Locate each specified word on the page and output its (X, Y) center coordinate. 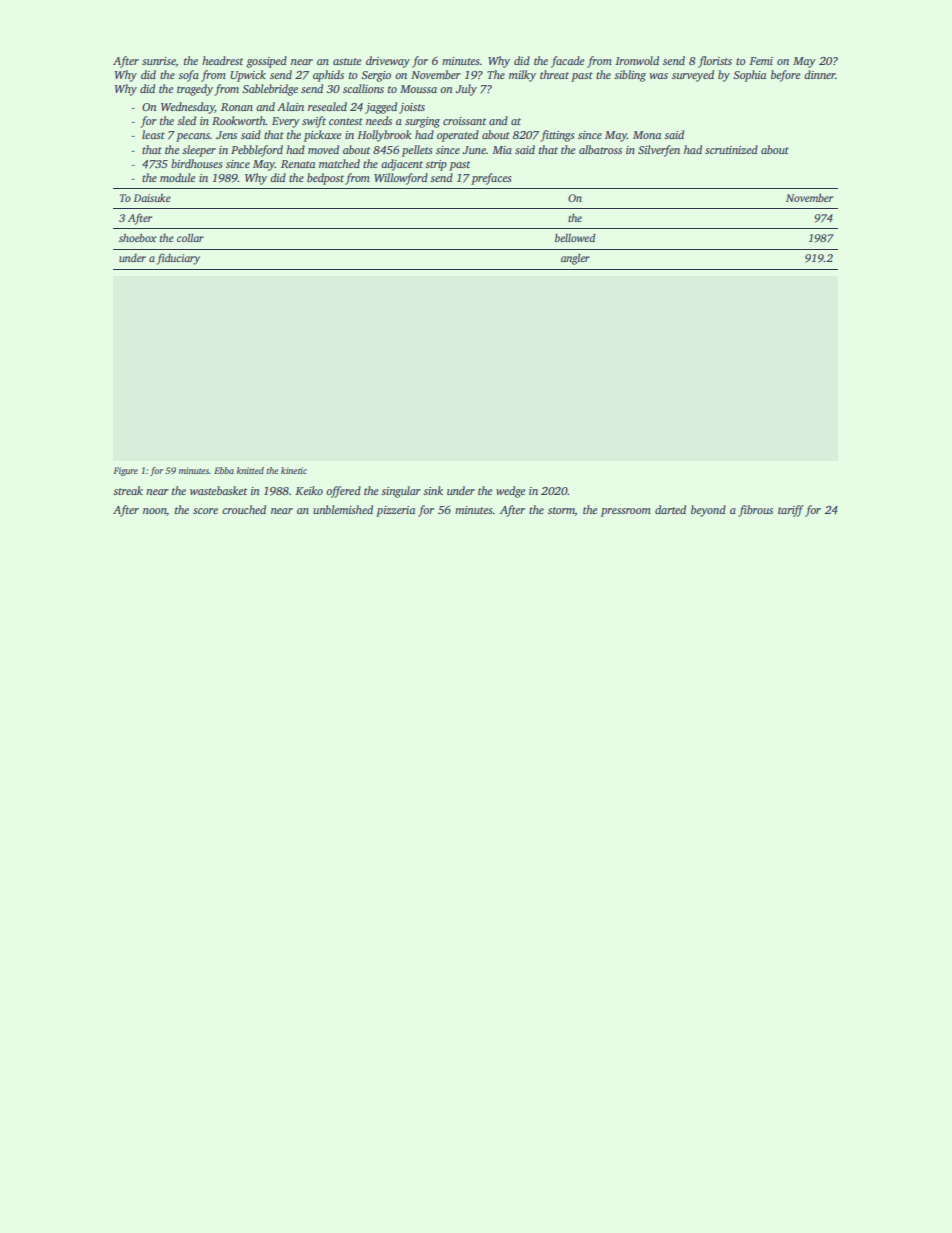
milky (522, 76)
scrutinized (731, 149)
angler (575, 259)
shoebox (138, 237)
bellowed (575, 237)
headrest (222, 60)
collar (190, 237)
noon (155, 512)
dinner (819, 74)
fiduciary (178, 259)
